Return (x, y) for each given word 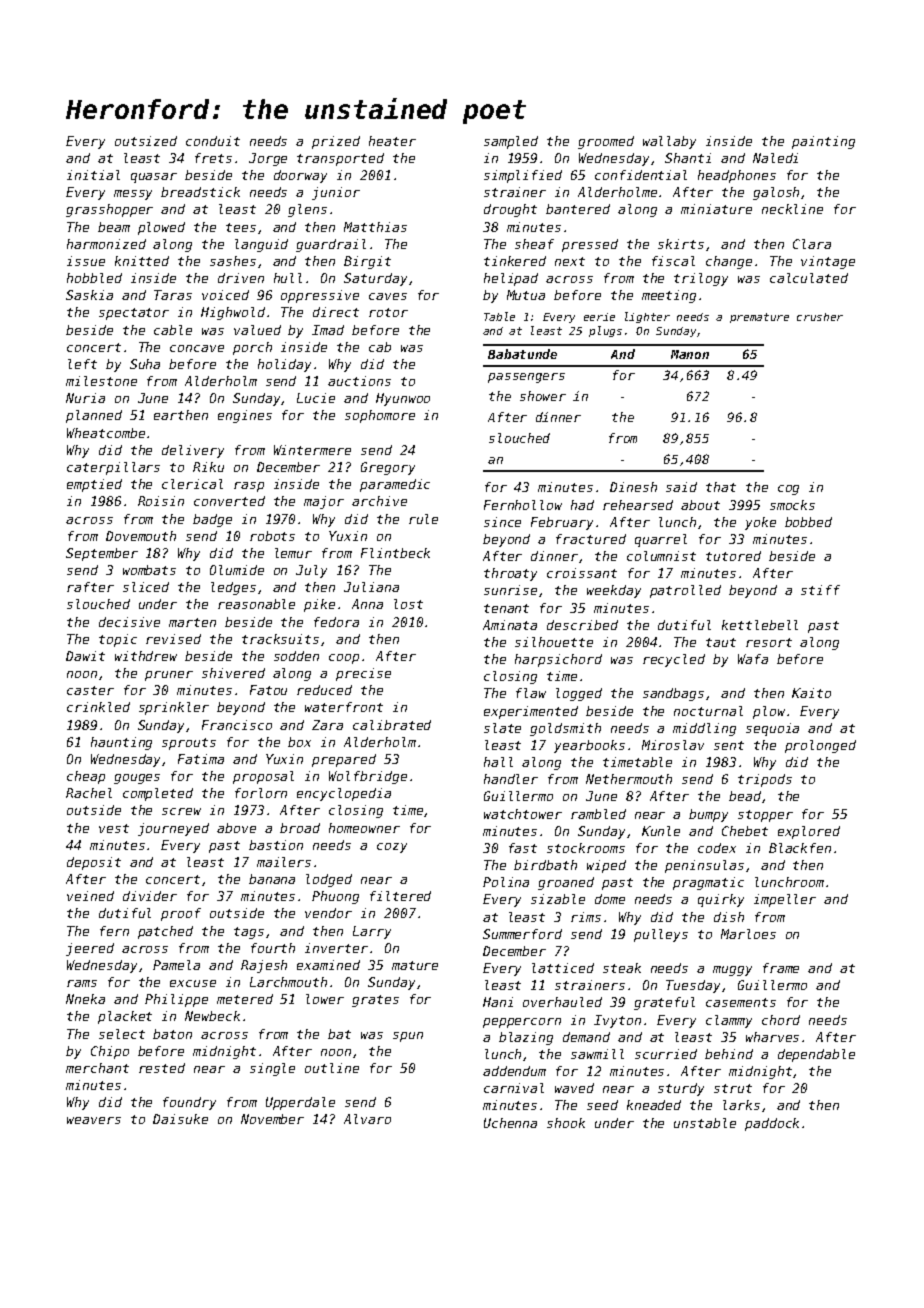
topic (118, 640)
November (272, 1119)
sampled (511, 142)
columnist (661, 556)
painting (823, 142)
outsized (146, 141)
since (502, 522)
